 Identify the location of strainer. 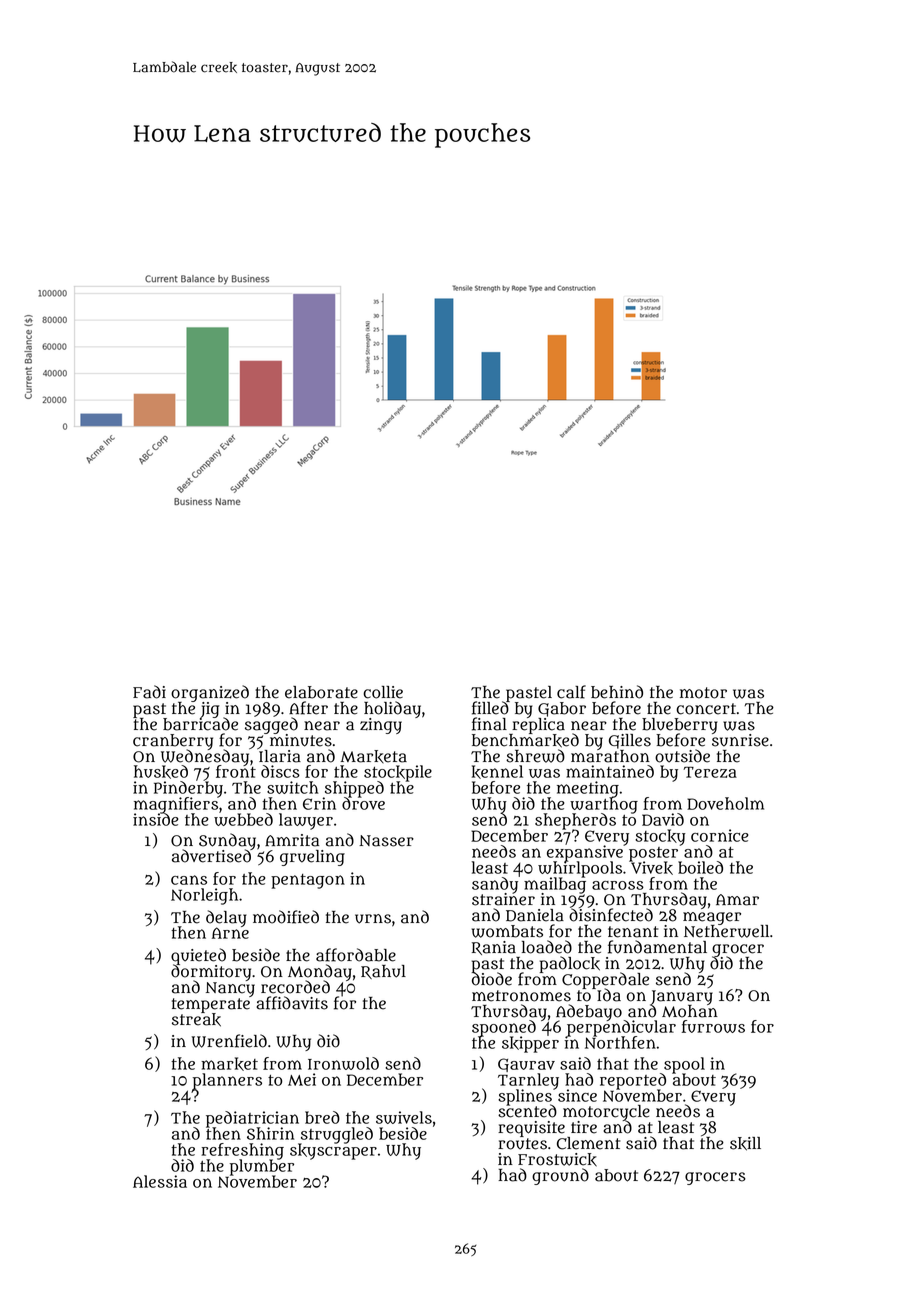
(503, 899).
